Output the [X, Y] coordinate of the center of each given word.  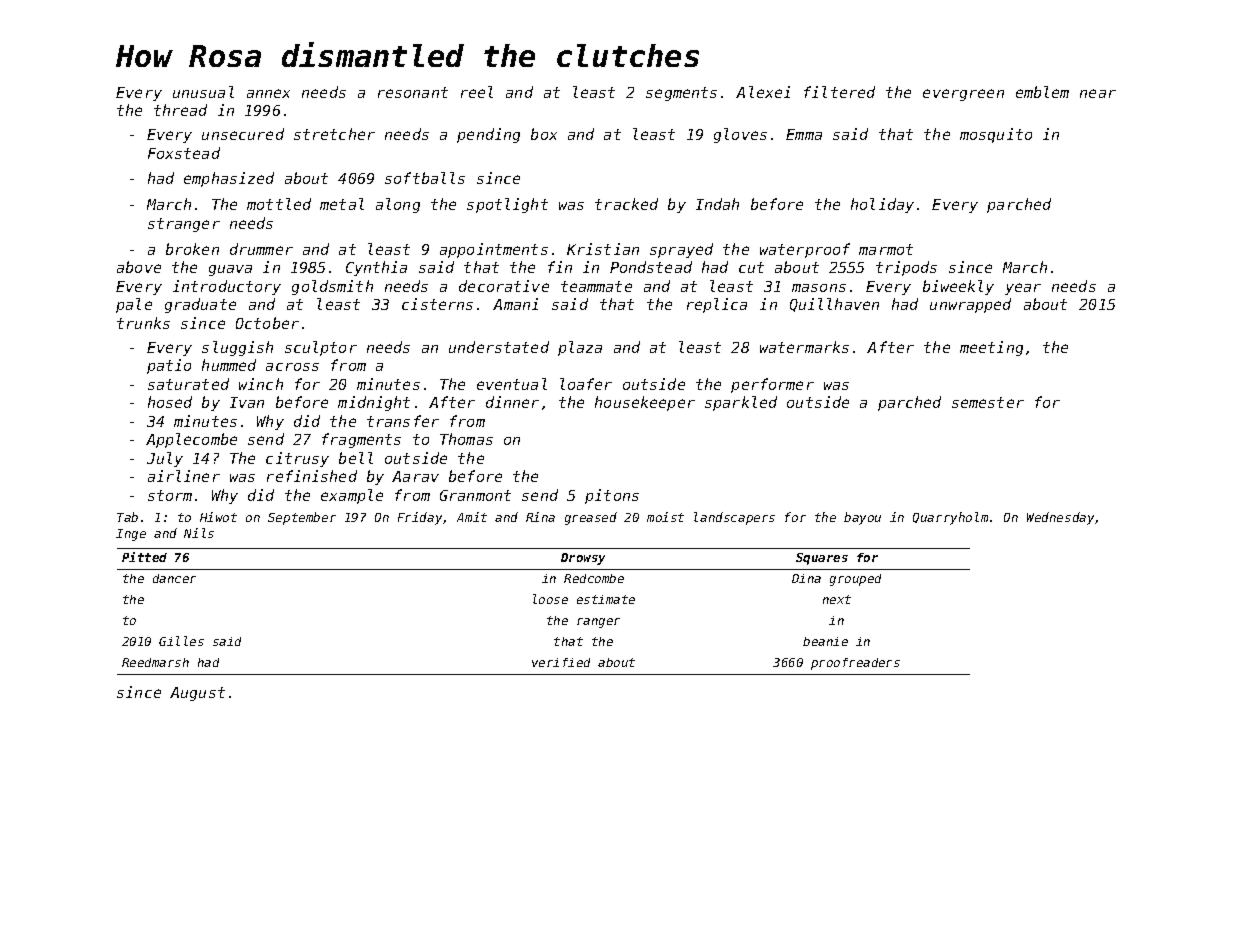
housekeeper [645, 403]
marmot [886, 249]
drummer [261, 249]
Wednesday [1060, 518]
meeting [991, 348]
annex [268, 93]
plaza [580, 348]
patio [169, 366]
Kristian [603, 249]
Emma [804, 134]
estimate [606, 599]
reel [477, 92]
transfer [403, 421]
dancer [174, 578]
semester [988, 402]
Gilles [181, 641]
